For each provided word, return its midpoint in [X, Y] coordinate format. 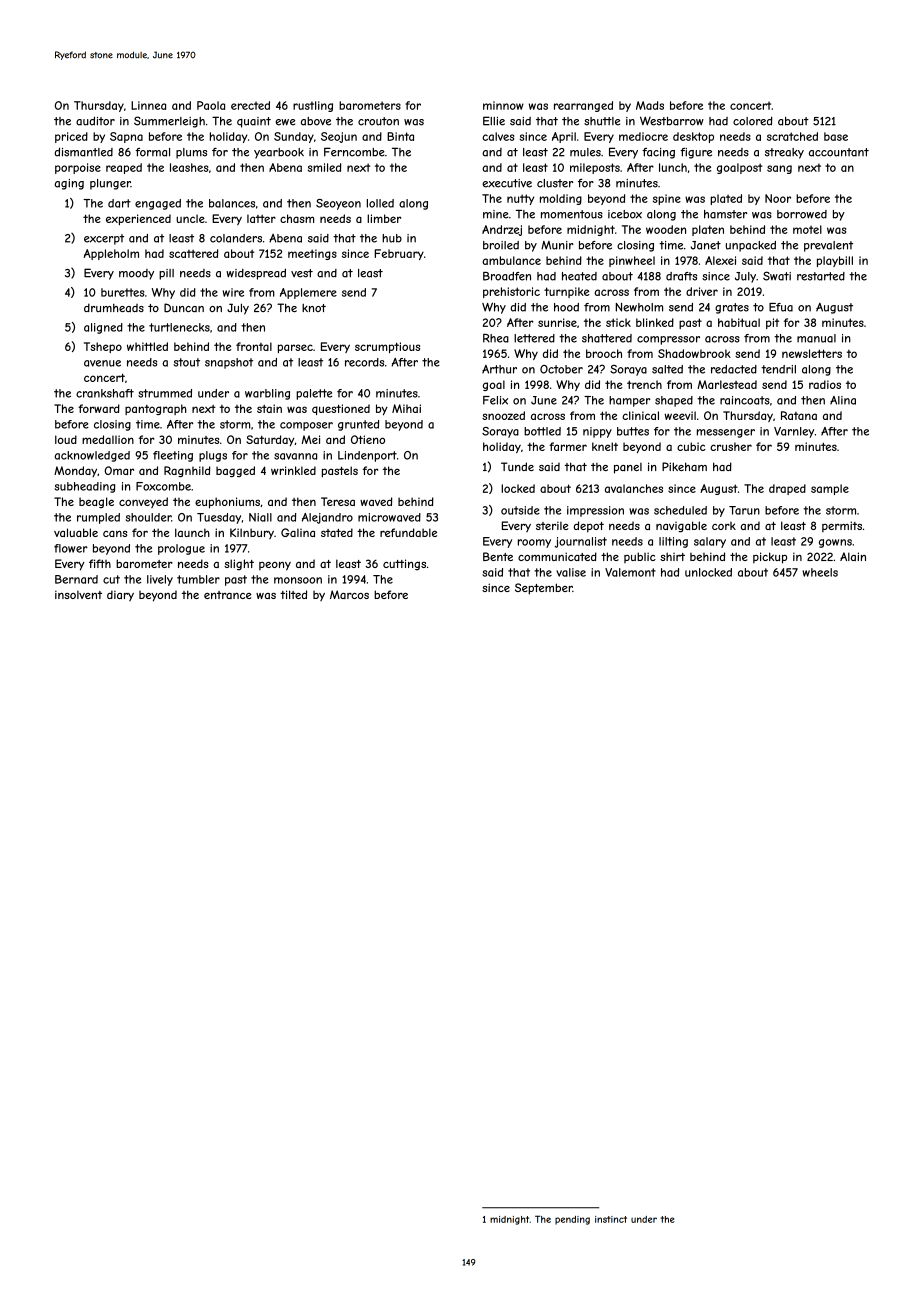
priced [71, 137]
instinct [611, 1219]
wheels [820, 572]
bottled [542, 431]
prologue [181, 549]
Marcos [349, 594]
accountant [839, 152]
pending [572, 1220]
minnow [503, 105]
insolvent [78, 594]
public [640, 557]
